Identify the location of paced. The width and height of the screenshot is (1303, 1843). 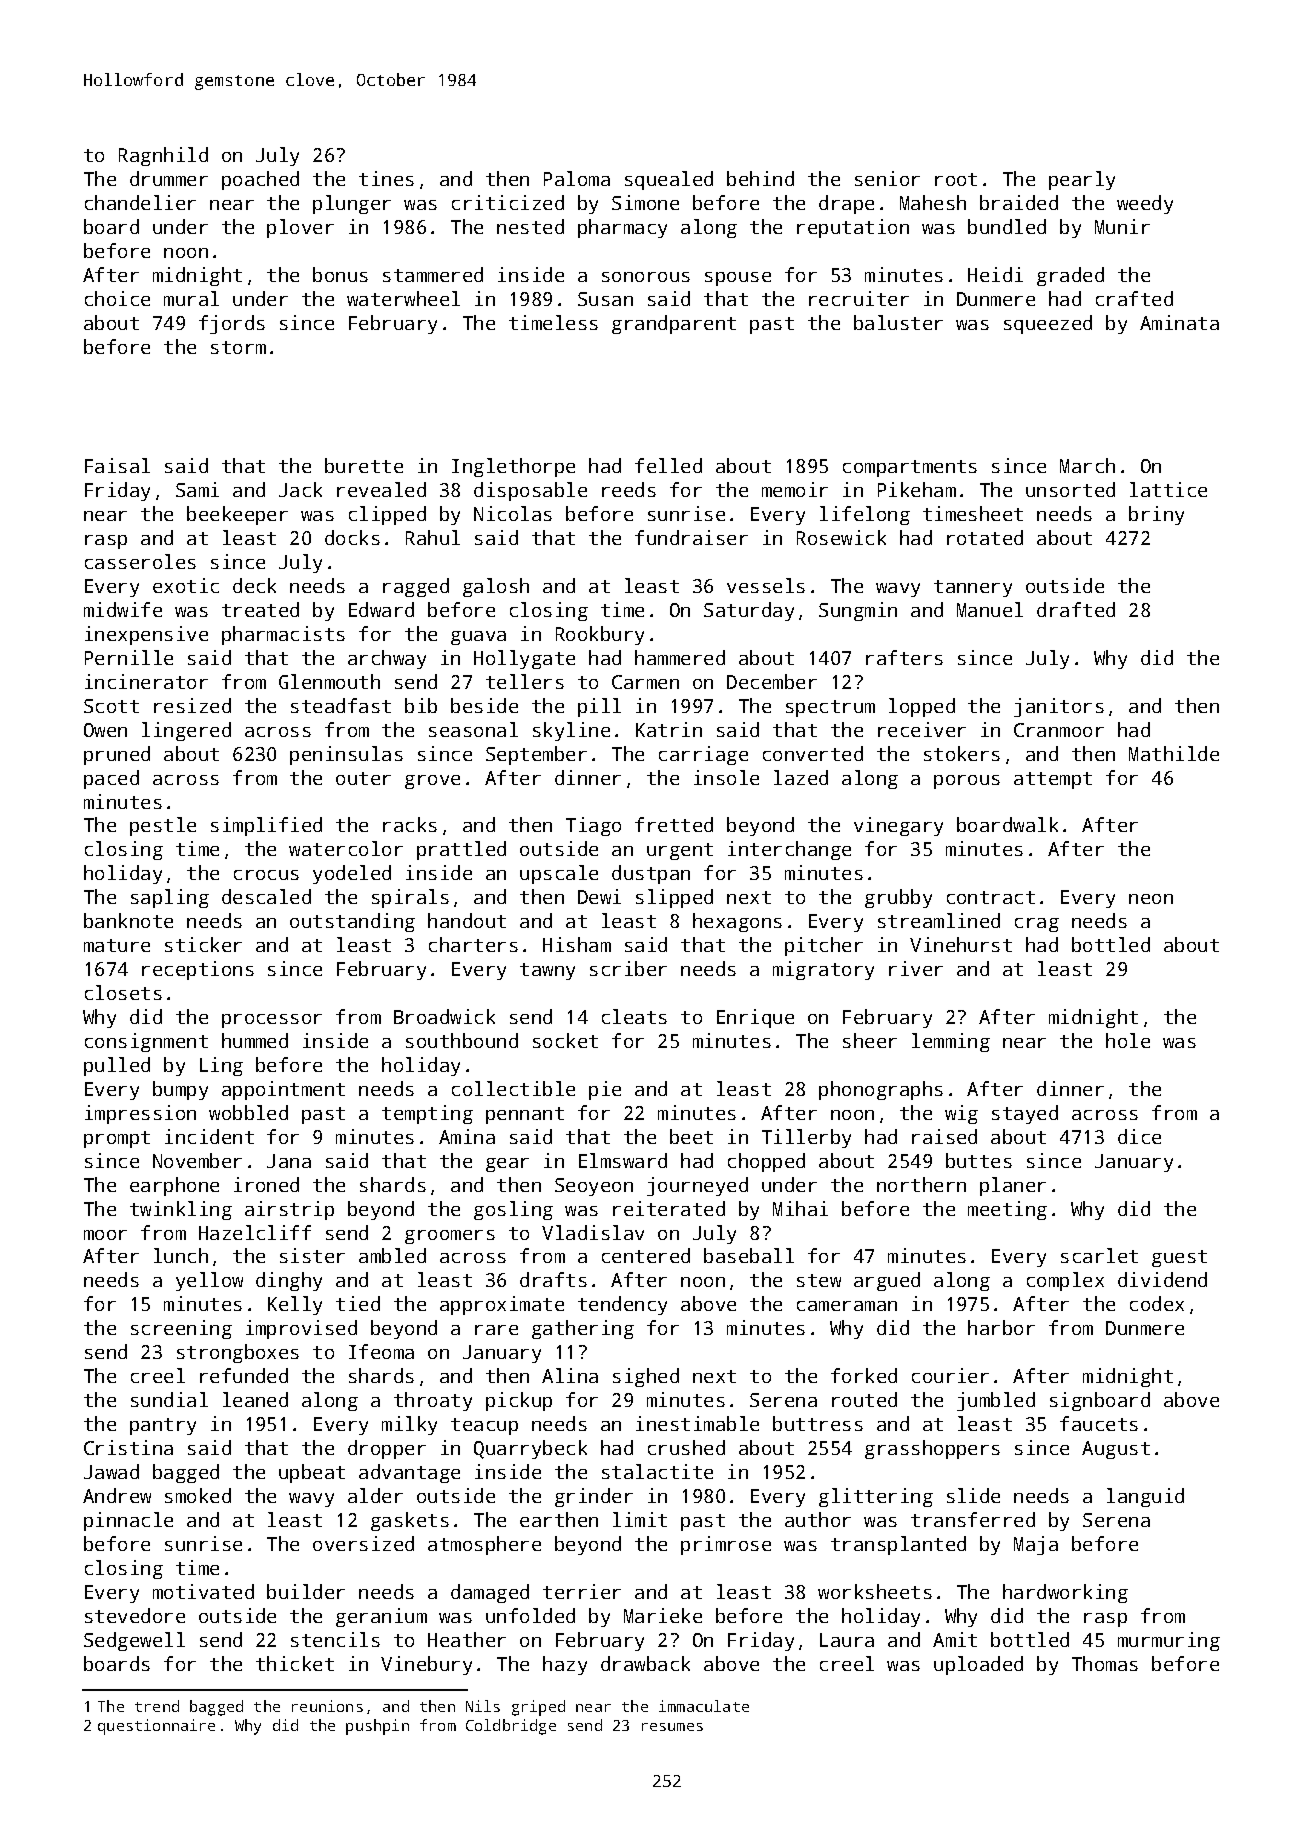
(111, 779).
